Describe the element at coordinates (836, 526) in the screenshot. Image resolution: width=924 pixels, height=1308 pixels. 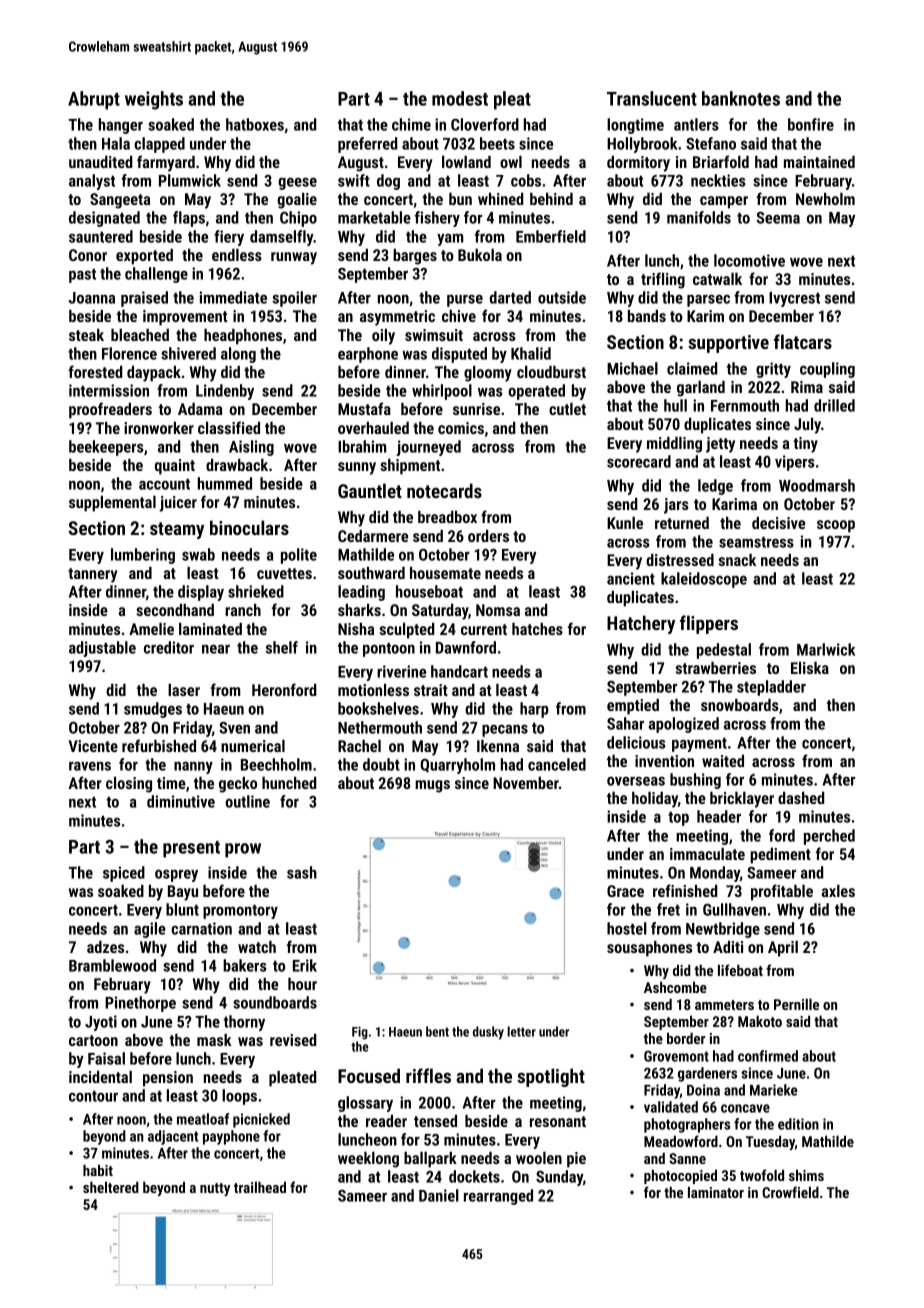
I see `scoop` at that location.
